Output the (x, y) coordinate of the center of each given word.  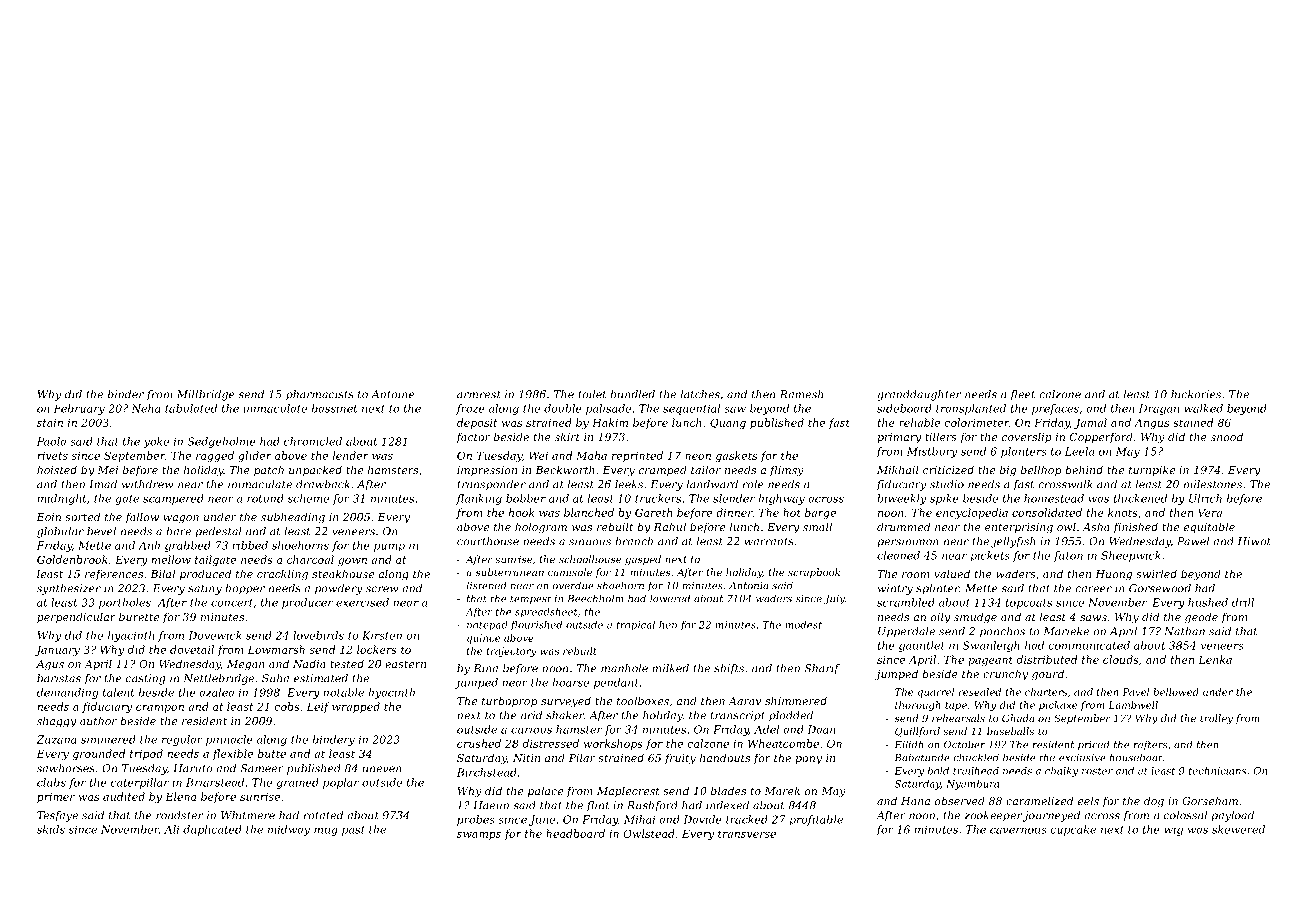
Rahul (670, 526)
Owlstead (649, 833)
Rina (486, 668)
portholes (125, 603)
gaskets (736, 456)
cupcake (1073, 830)
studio (947, 484)
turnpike (1152, 470)
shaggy (56, 722)
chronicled (313, 441)
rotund (265, 498)
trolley (1216, 719)
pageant (990, 661)
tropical (635, 626)
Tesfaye (57, 816)
